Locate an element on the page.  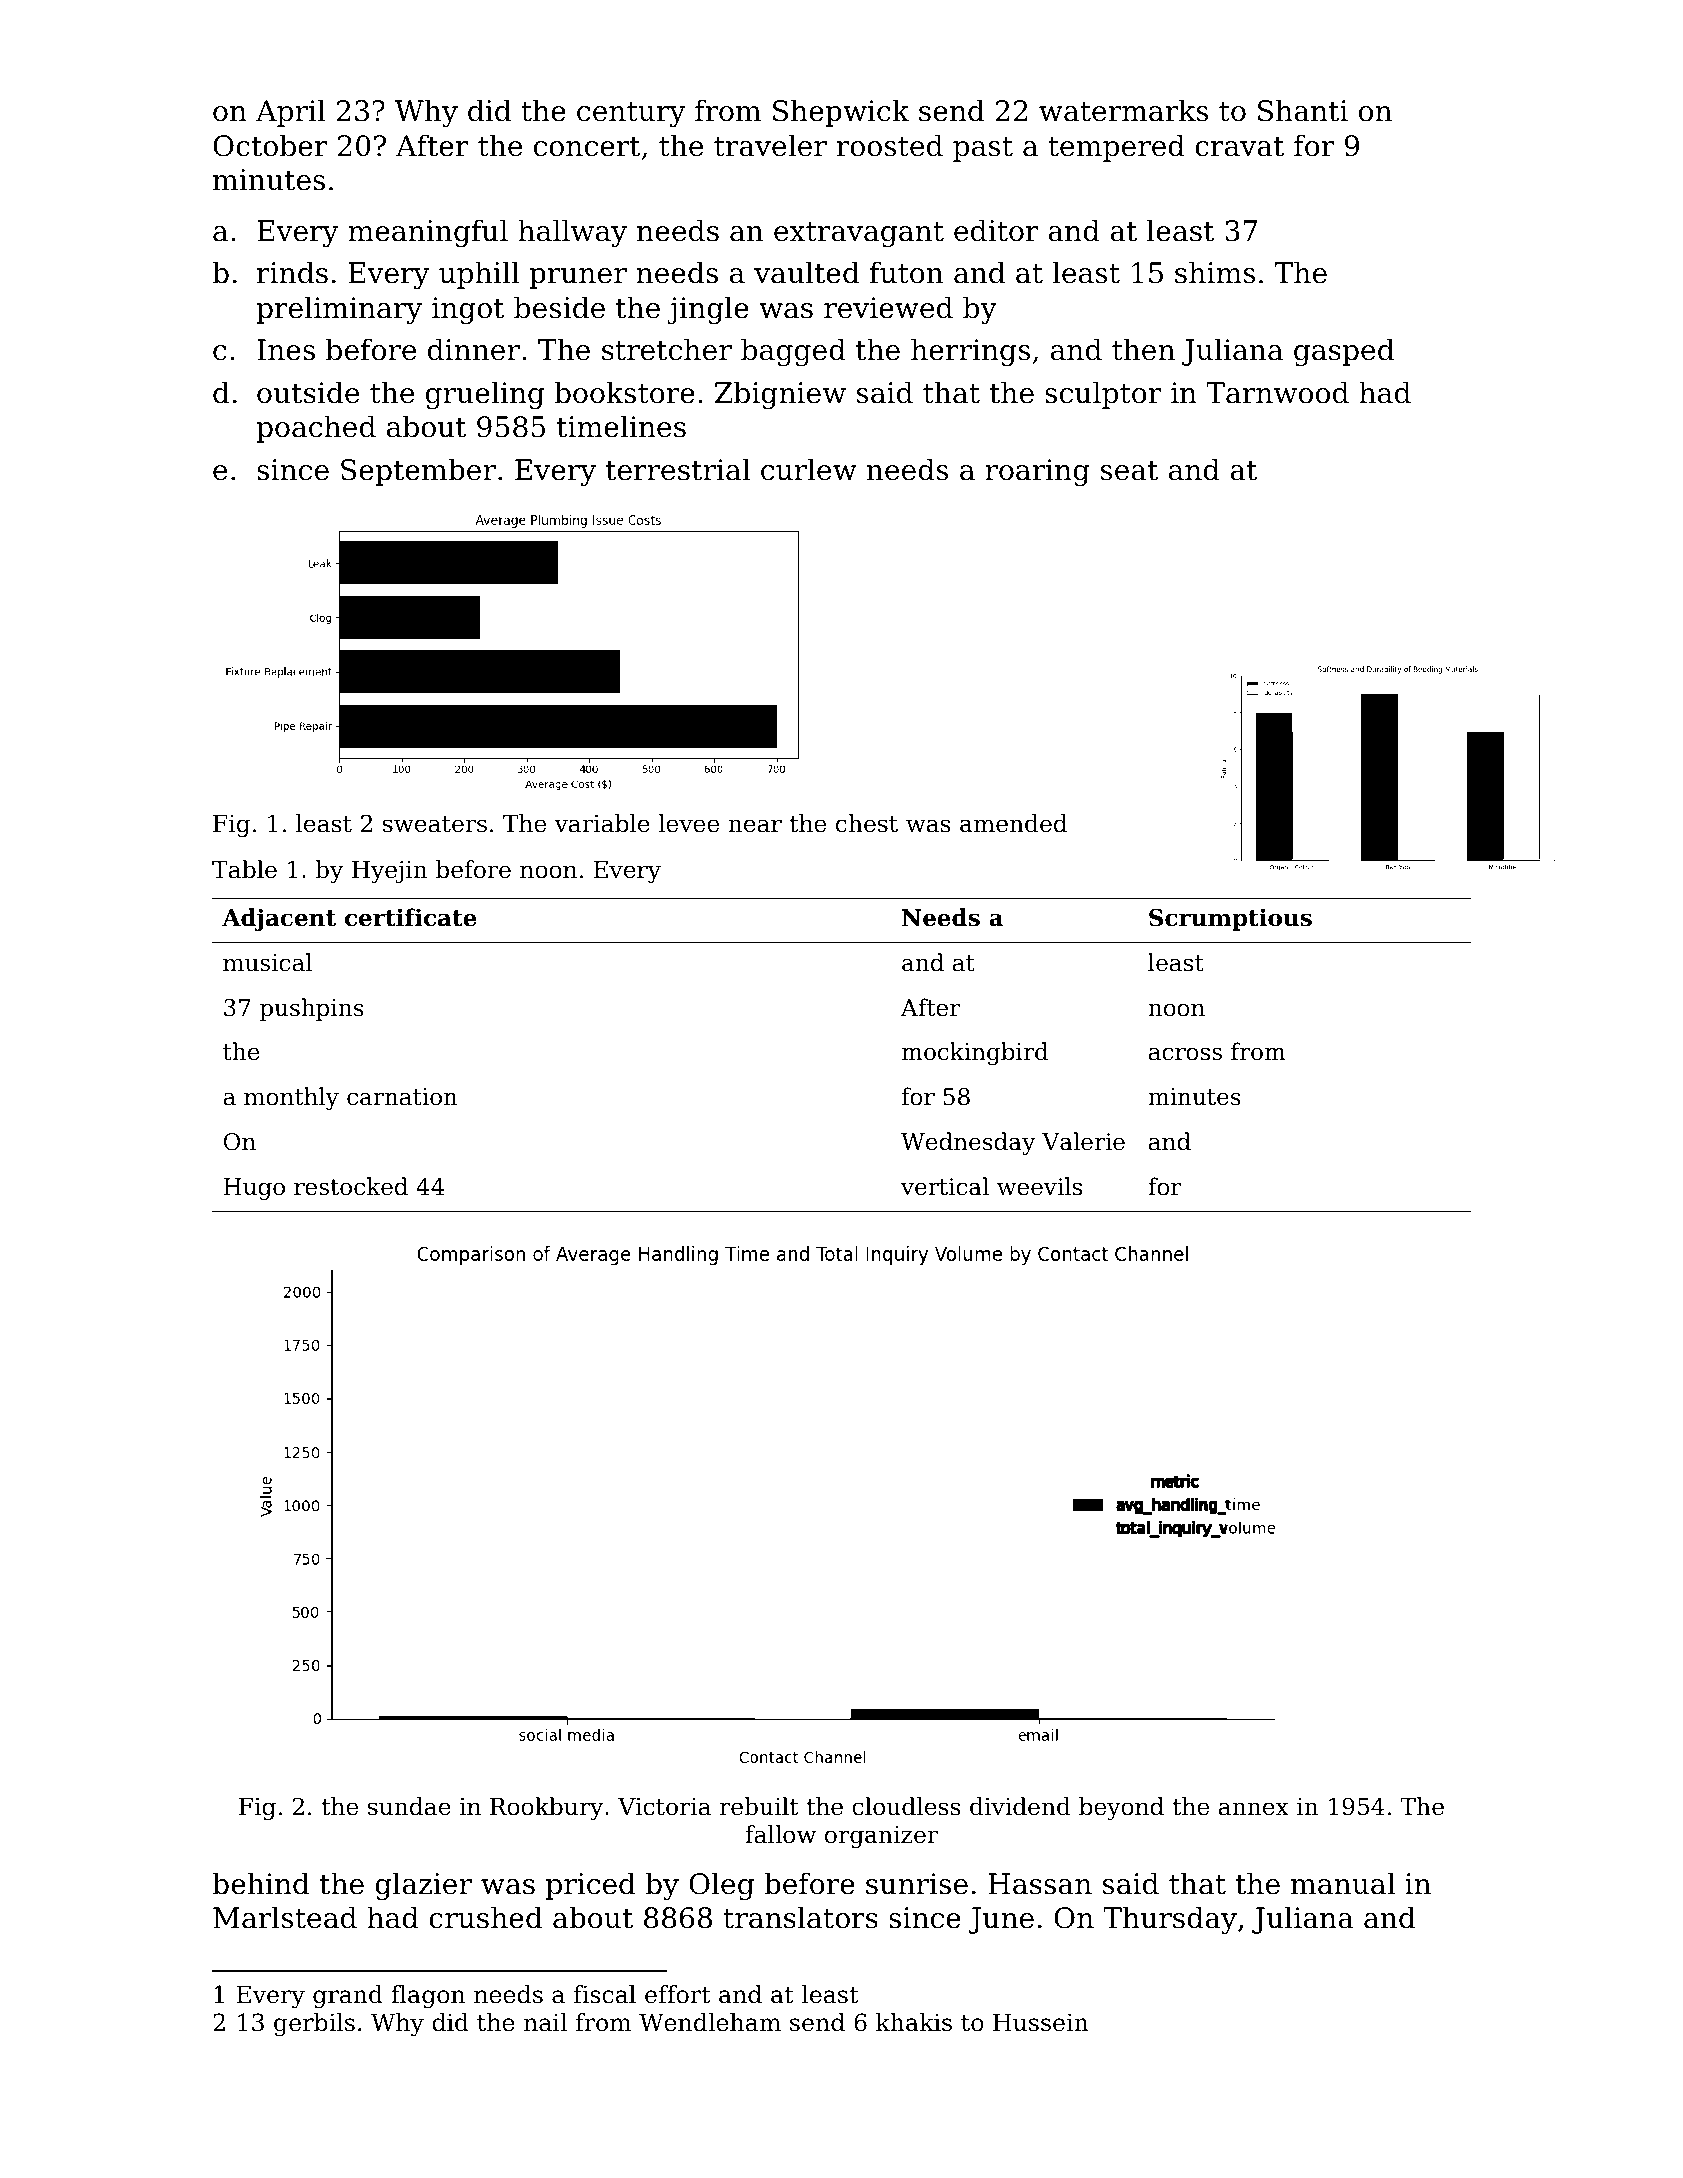
meaningful is located at coordinates (428, 233).
